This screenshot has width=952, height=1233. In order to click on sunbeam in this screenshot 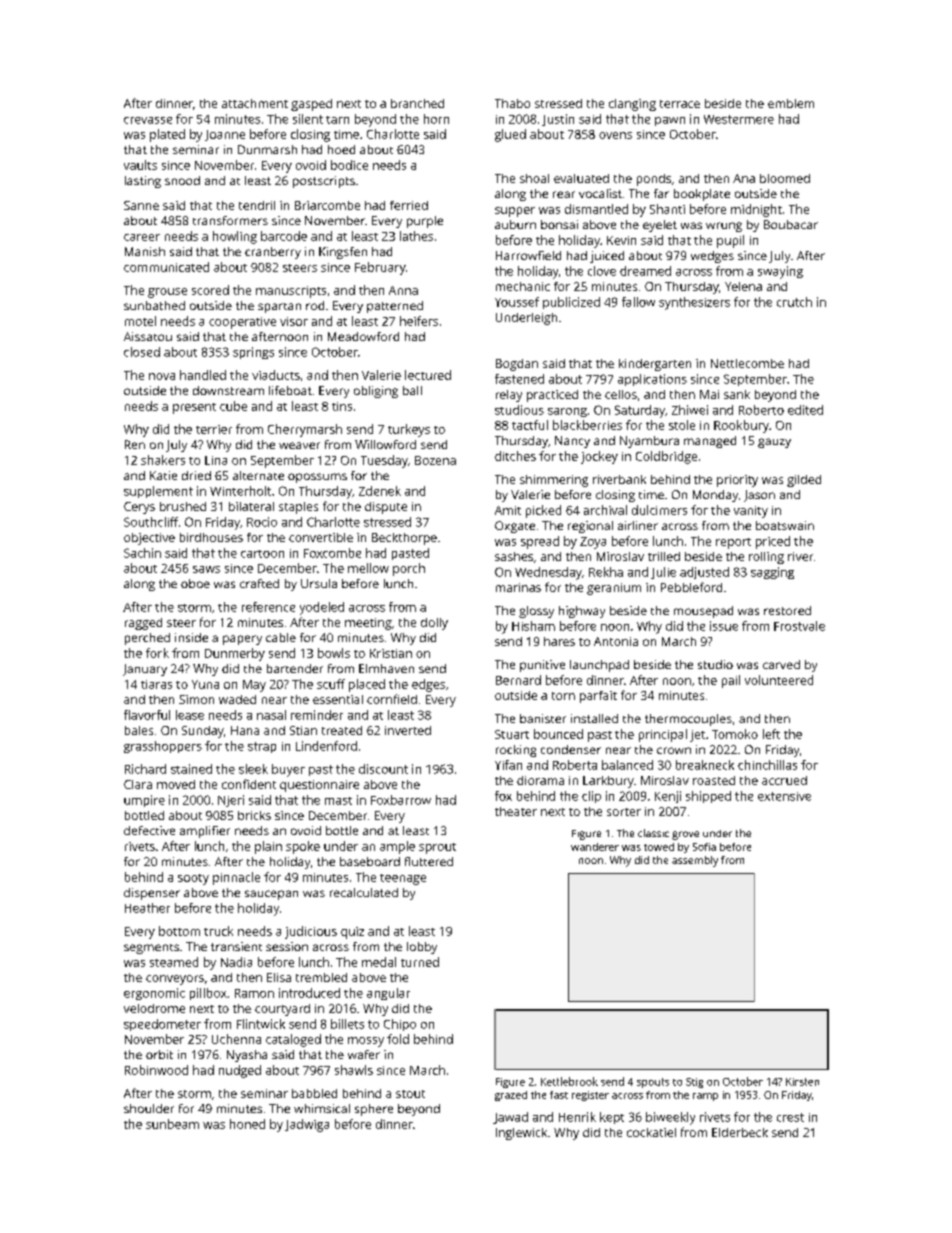, I will do `click(172, 1124)`.
